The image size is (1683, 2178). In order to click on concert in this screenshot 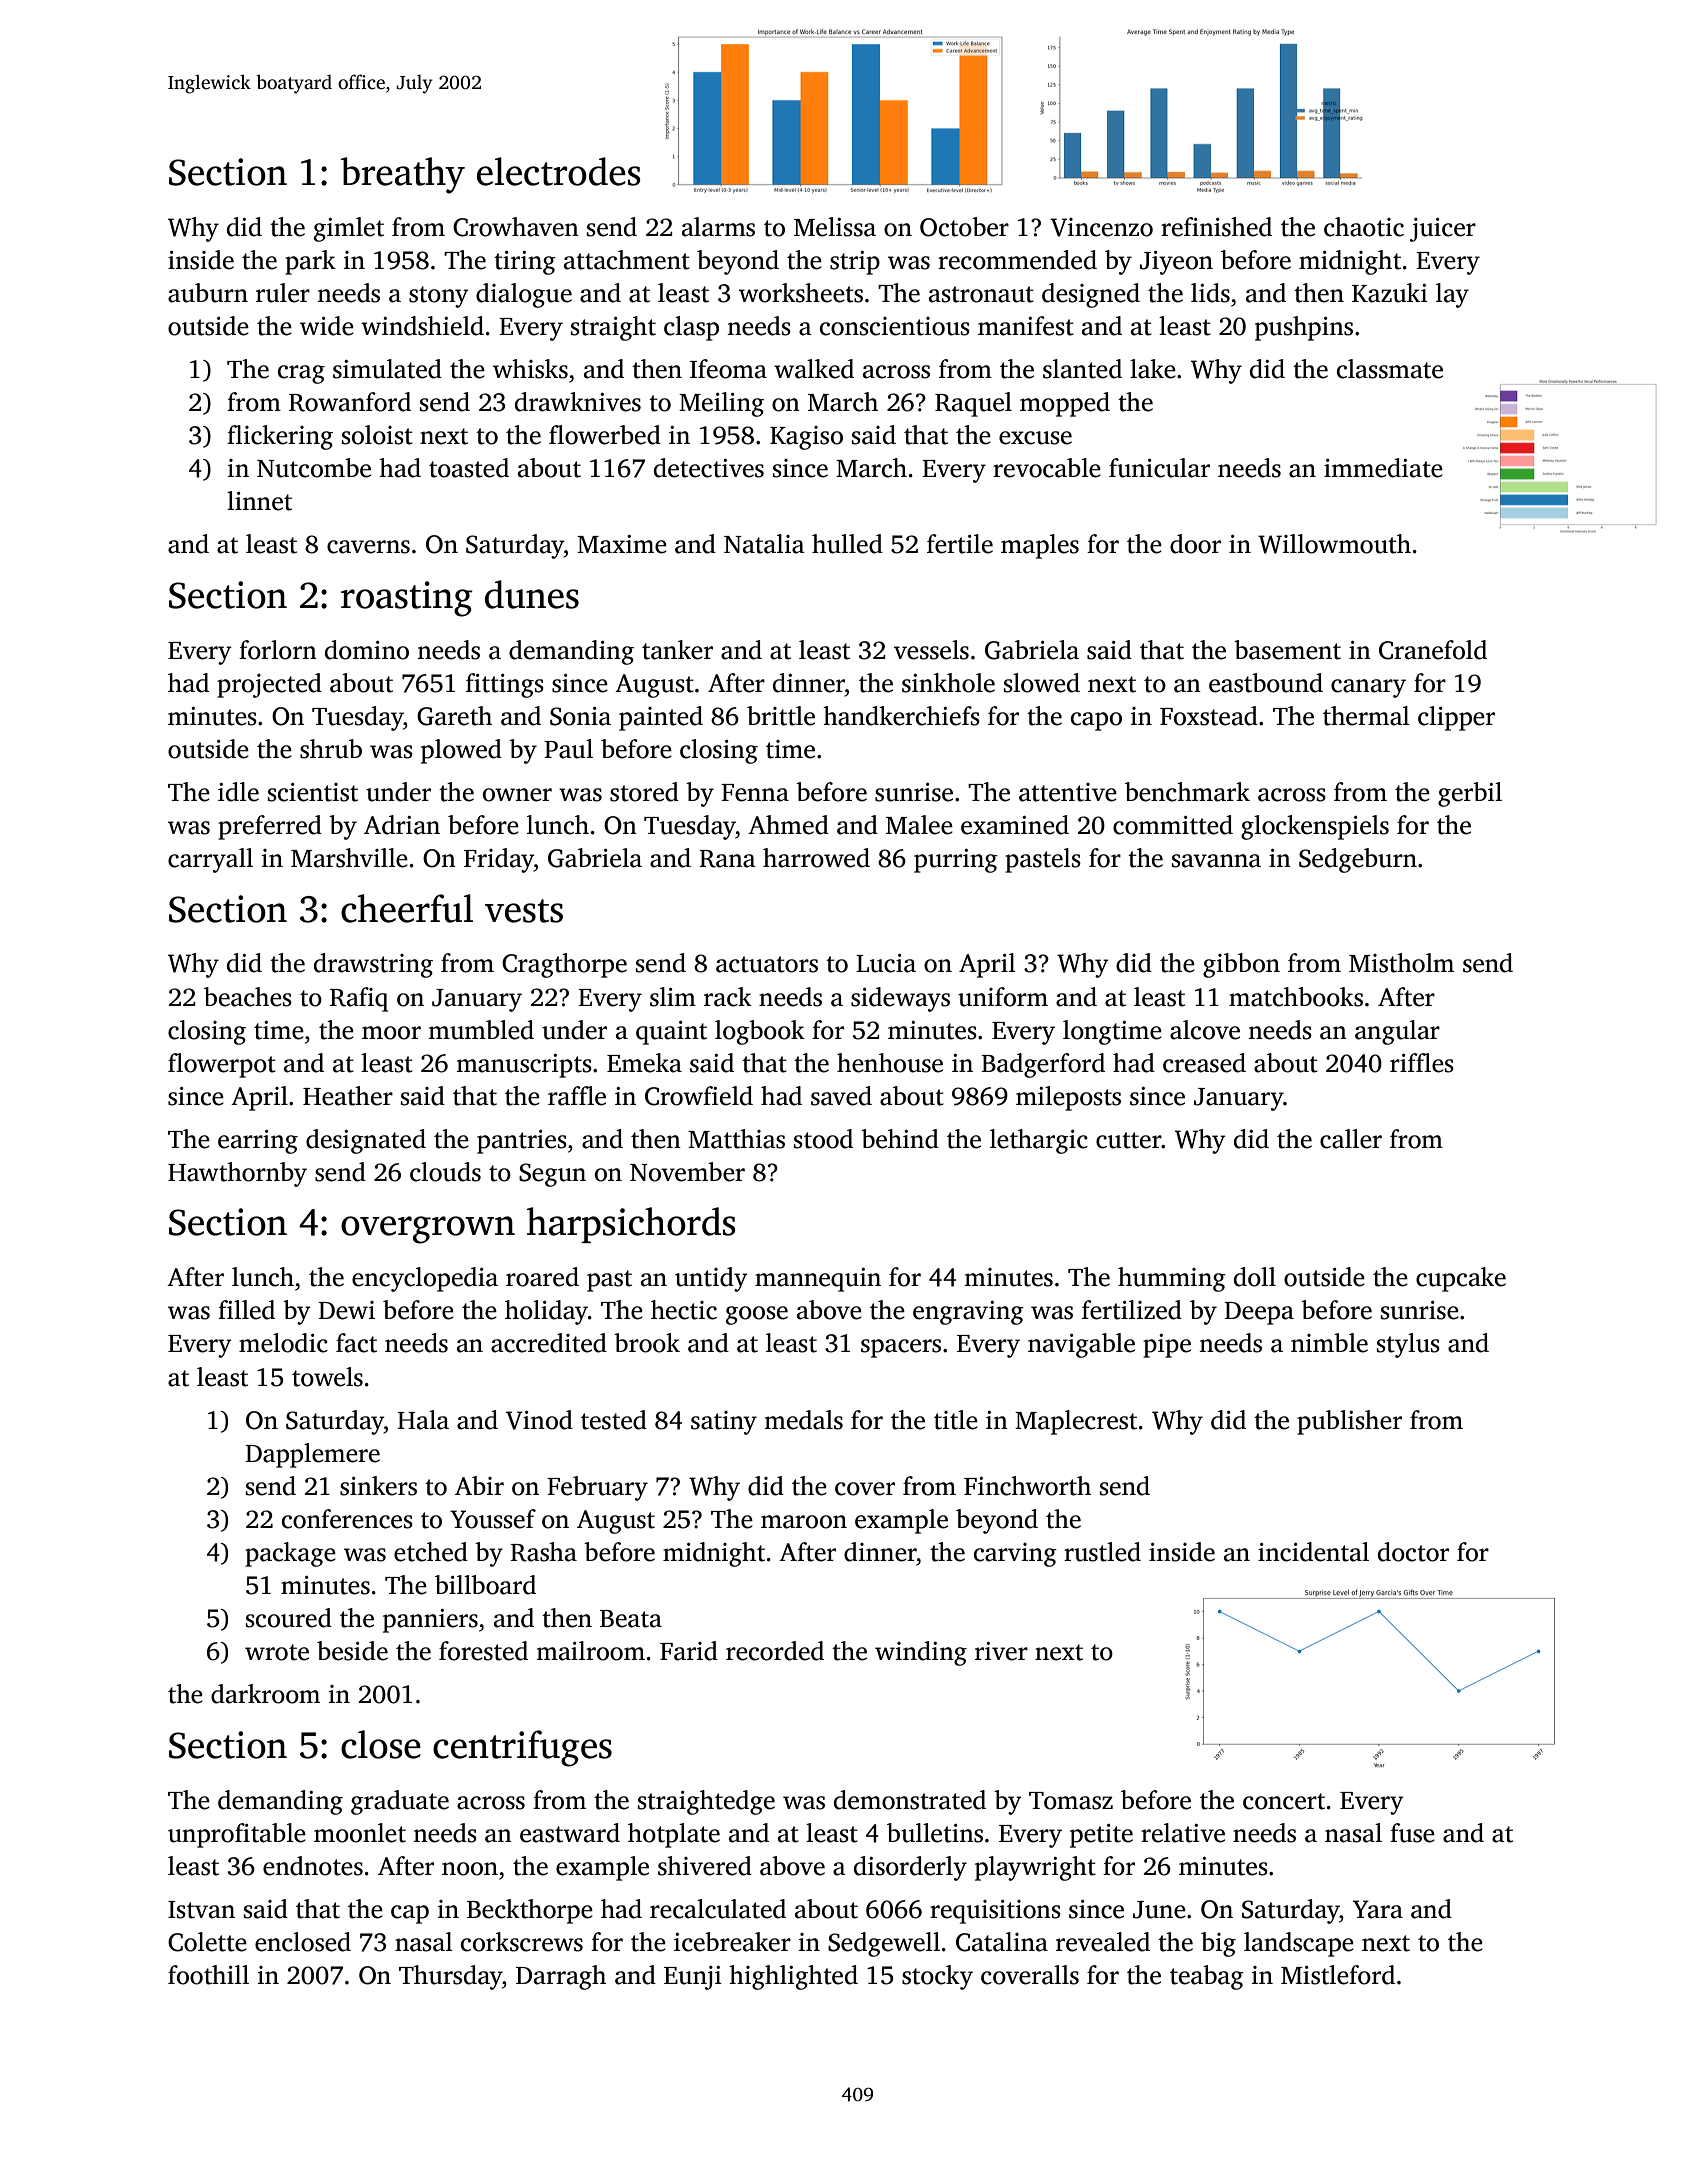, I will do `click(1284, 1801)`.
